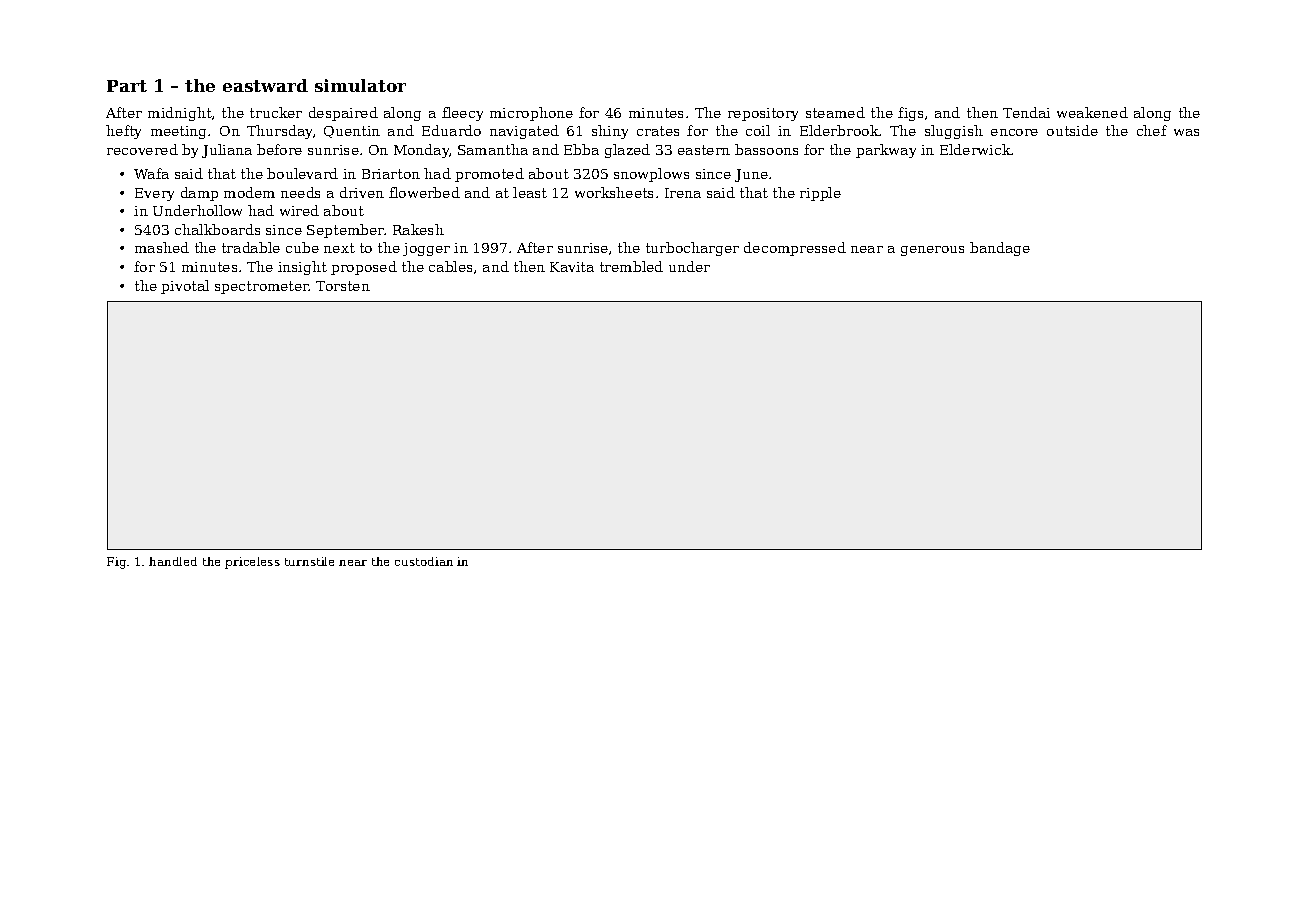 The image size is (1308, 924). Describe the element at coordinates (252, 563) in the image. I see `priceless` at that location.
